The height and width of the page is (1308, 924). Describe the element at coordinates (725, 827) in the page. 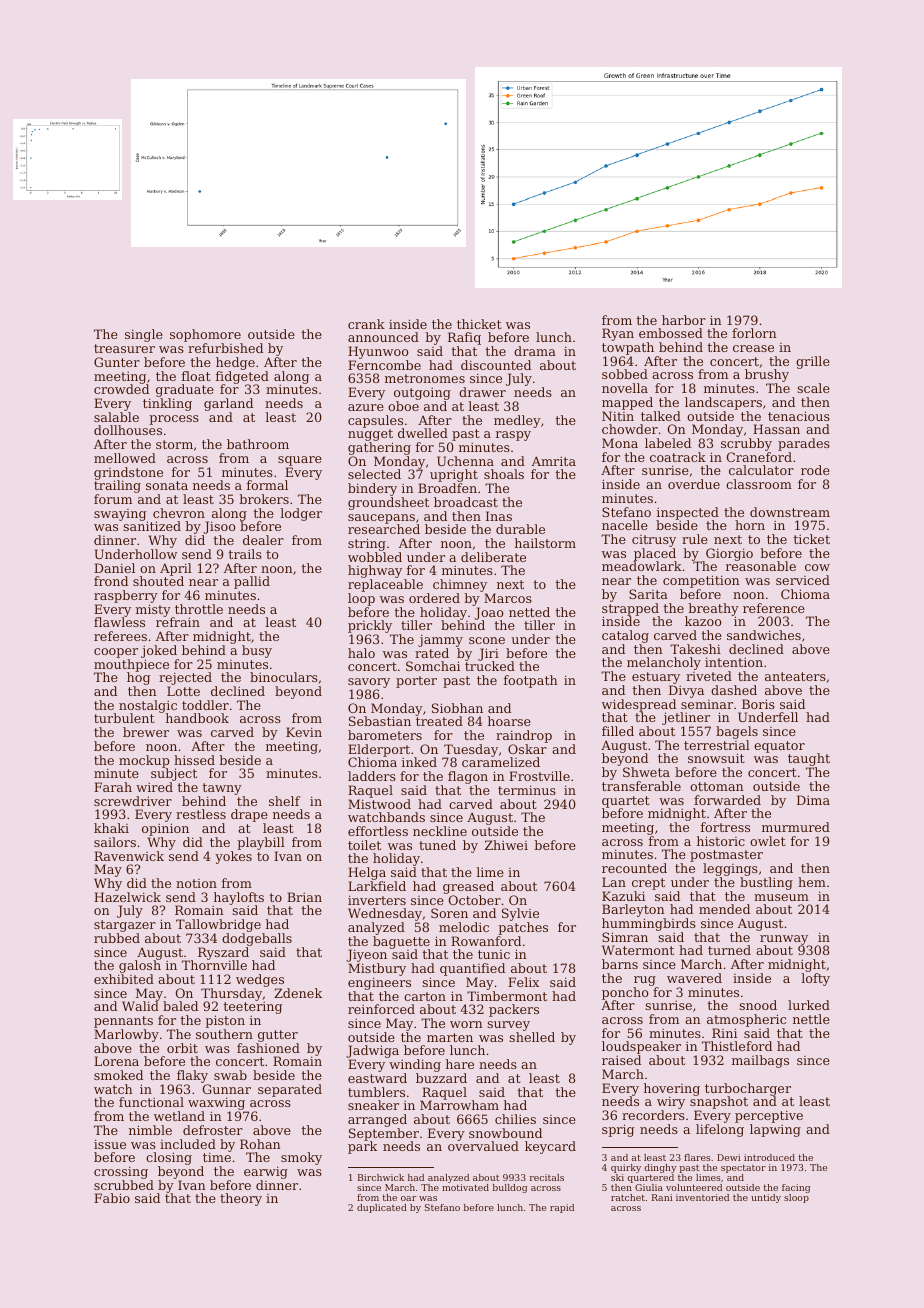

I see `fortress` at that location.
